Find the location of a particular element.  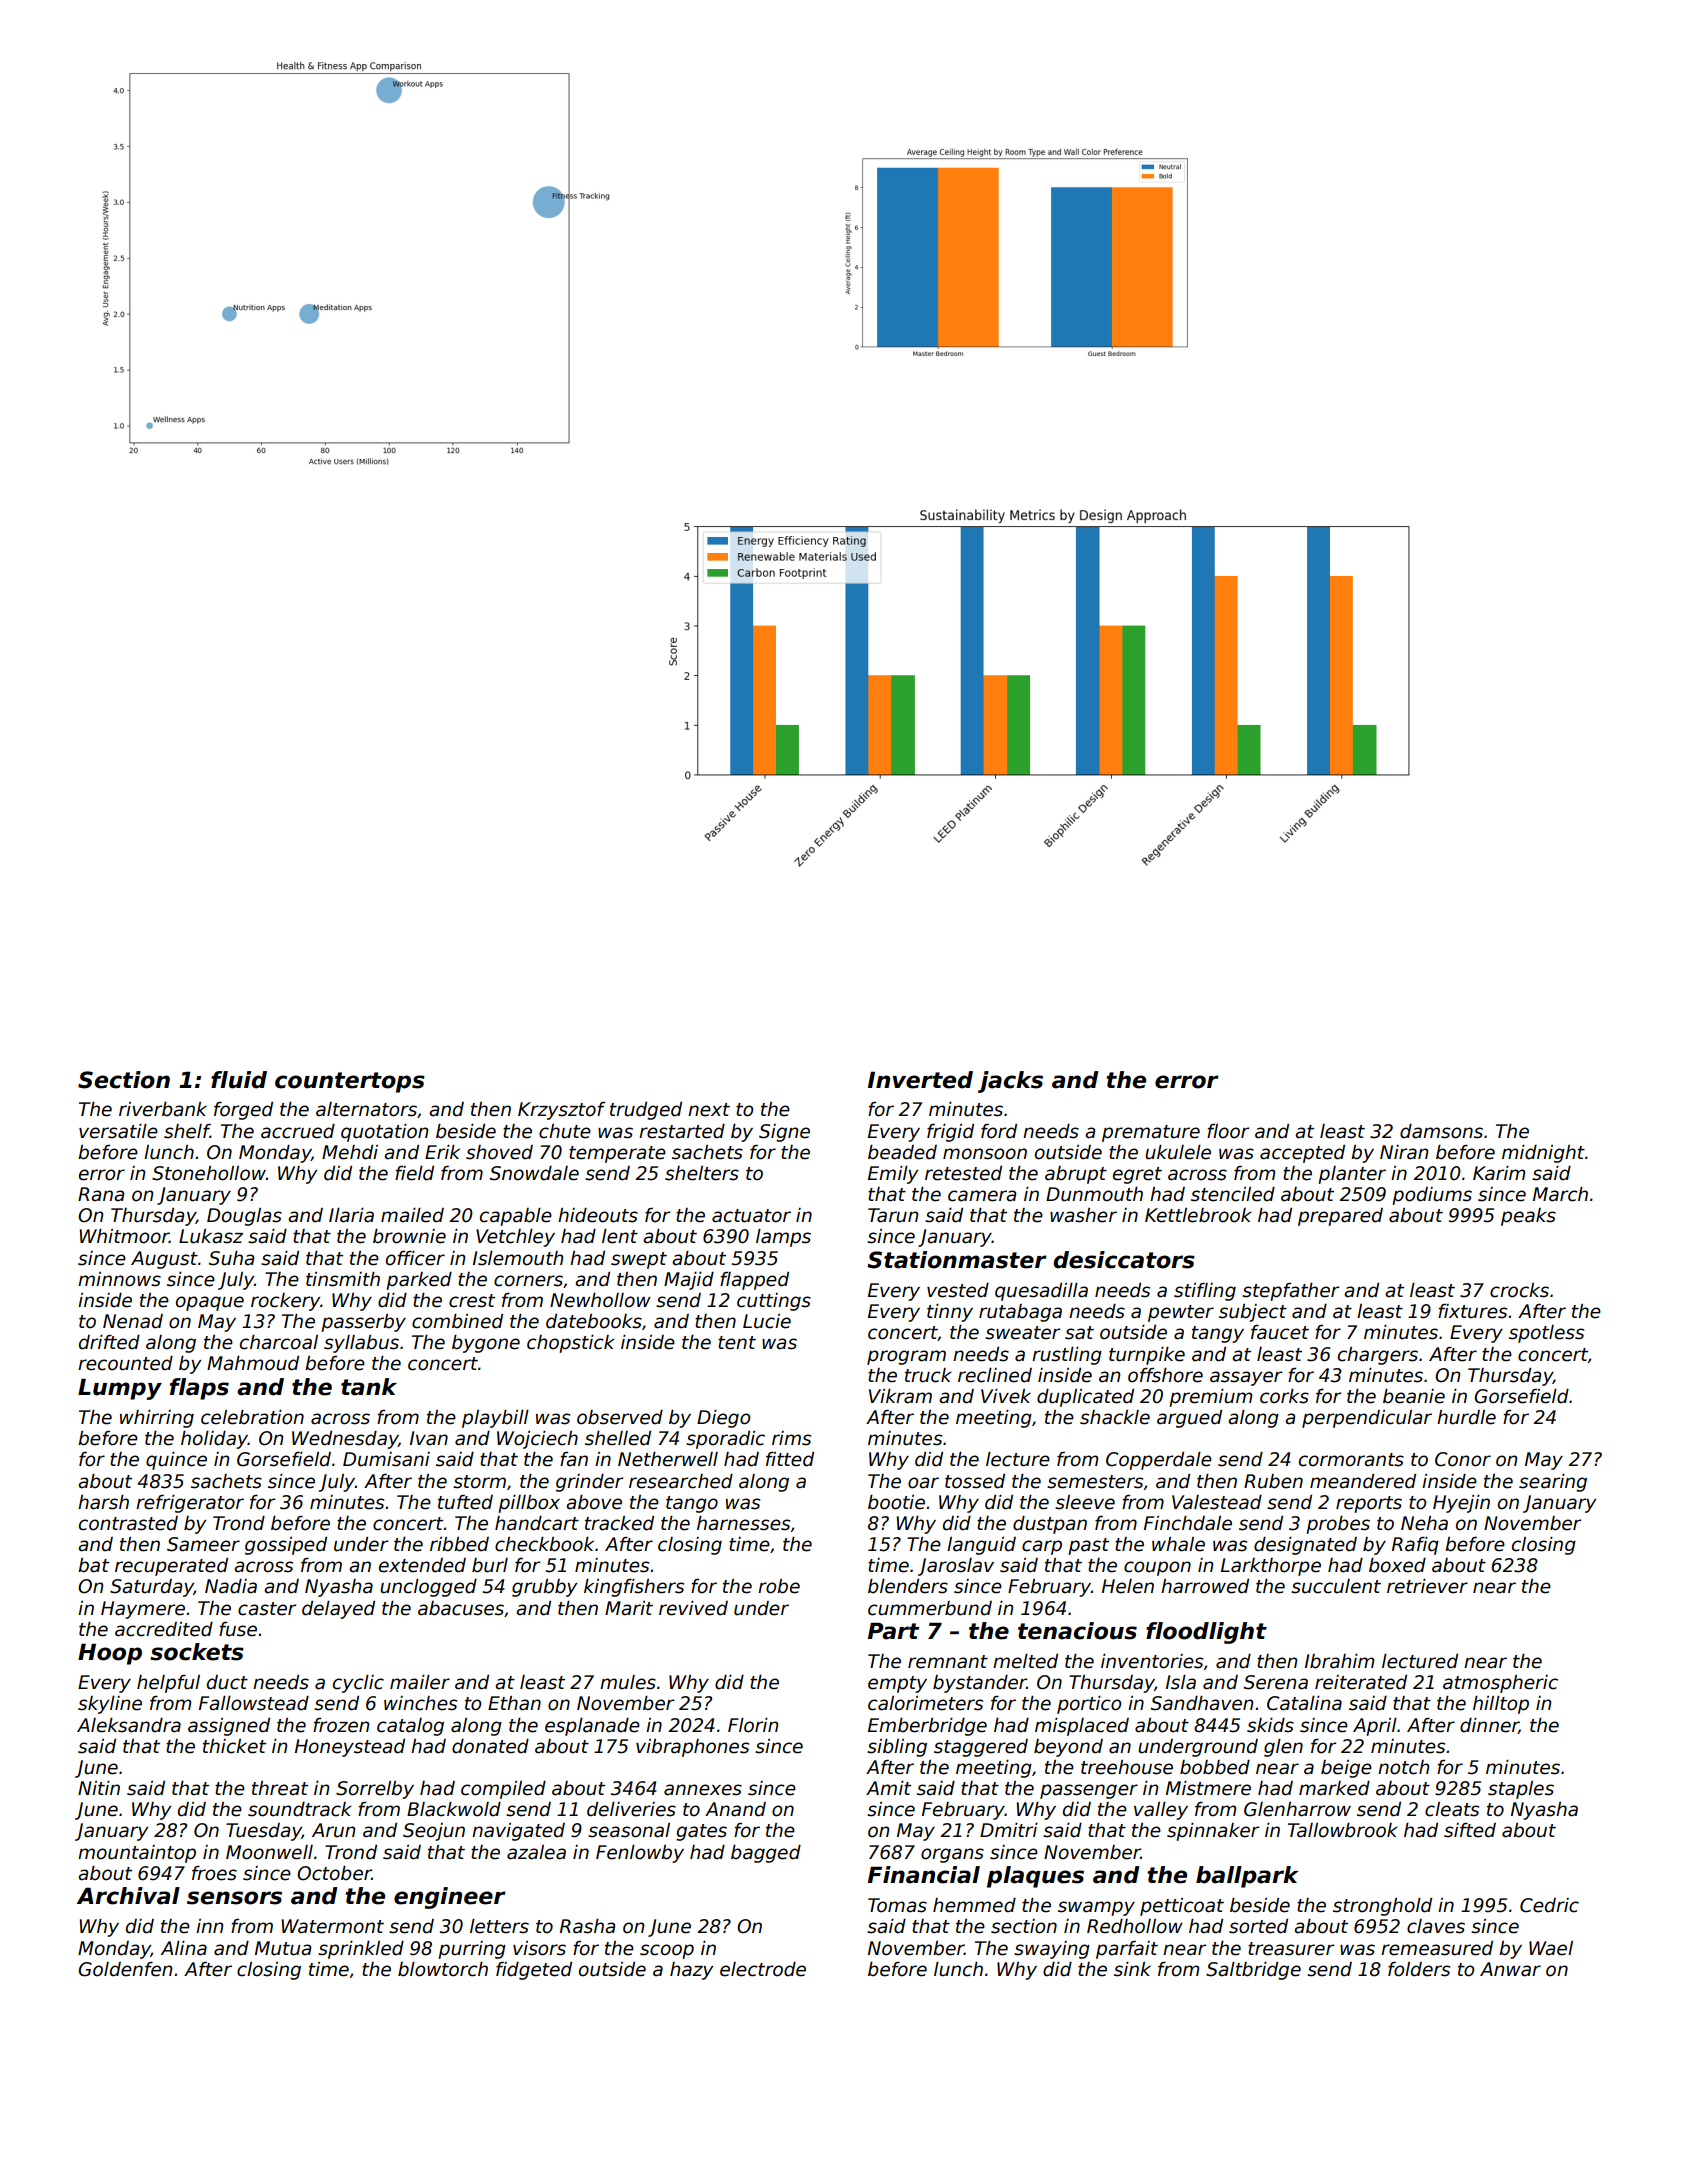

remnant is located at coordinates (948, 1662).
